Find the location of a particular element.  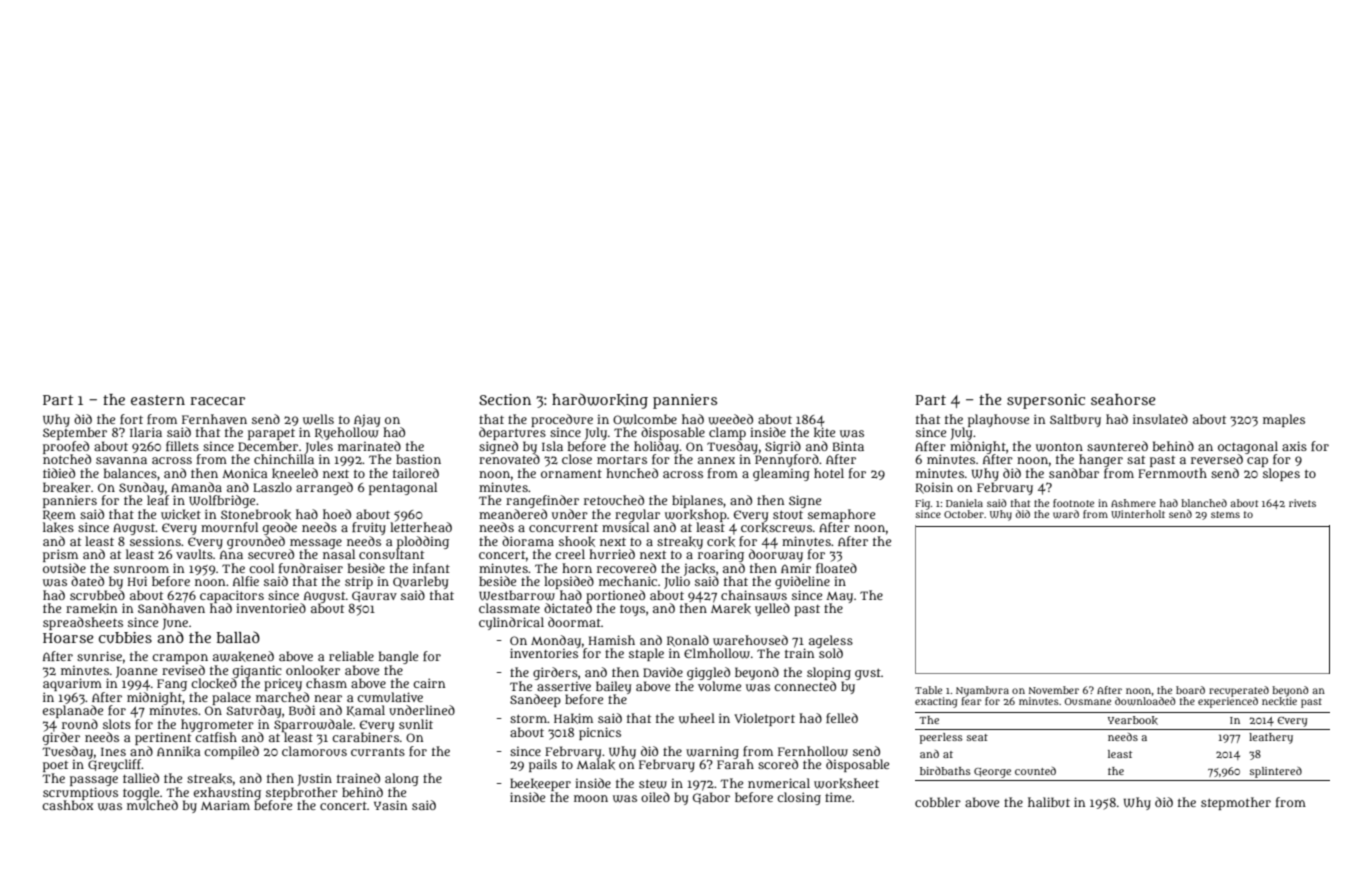

wells is located at coordinates (318, 419).
